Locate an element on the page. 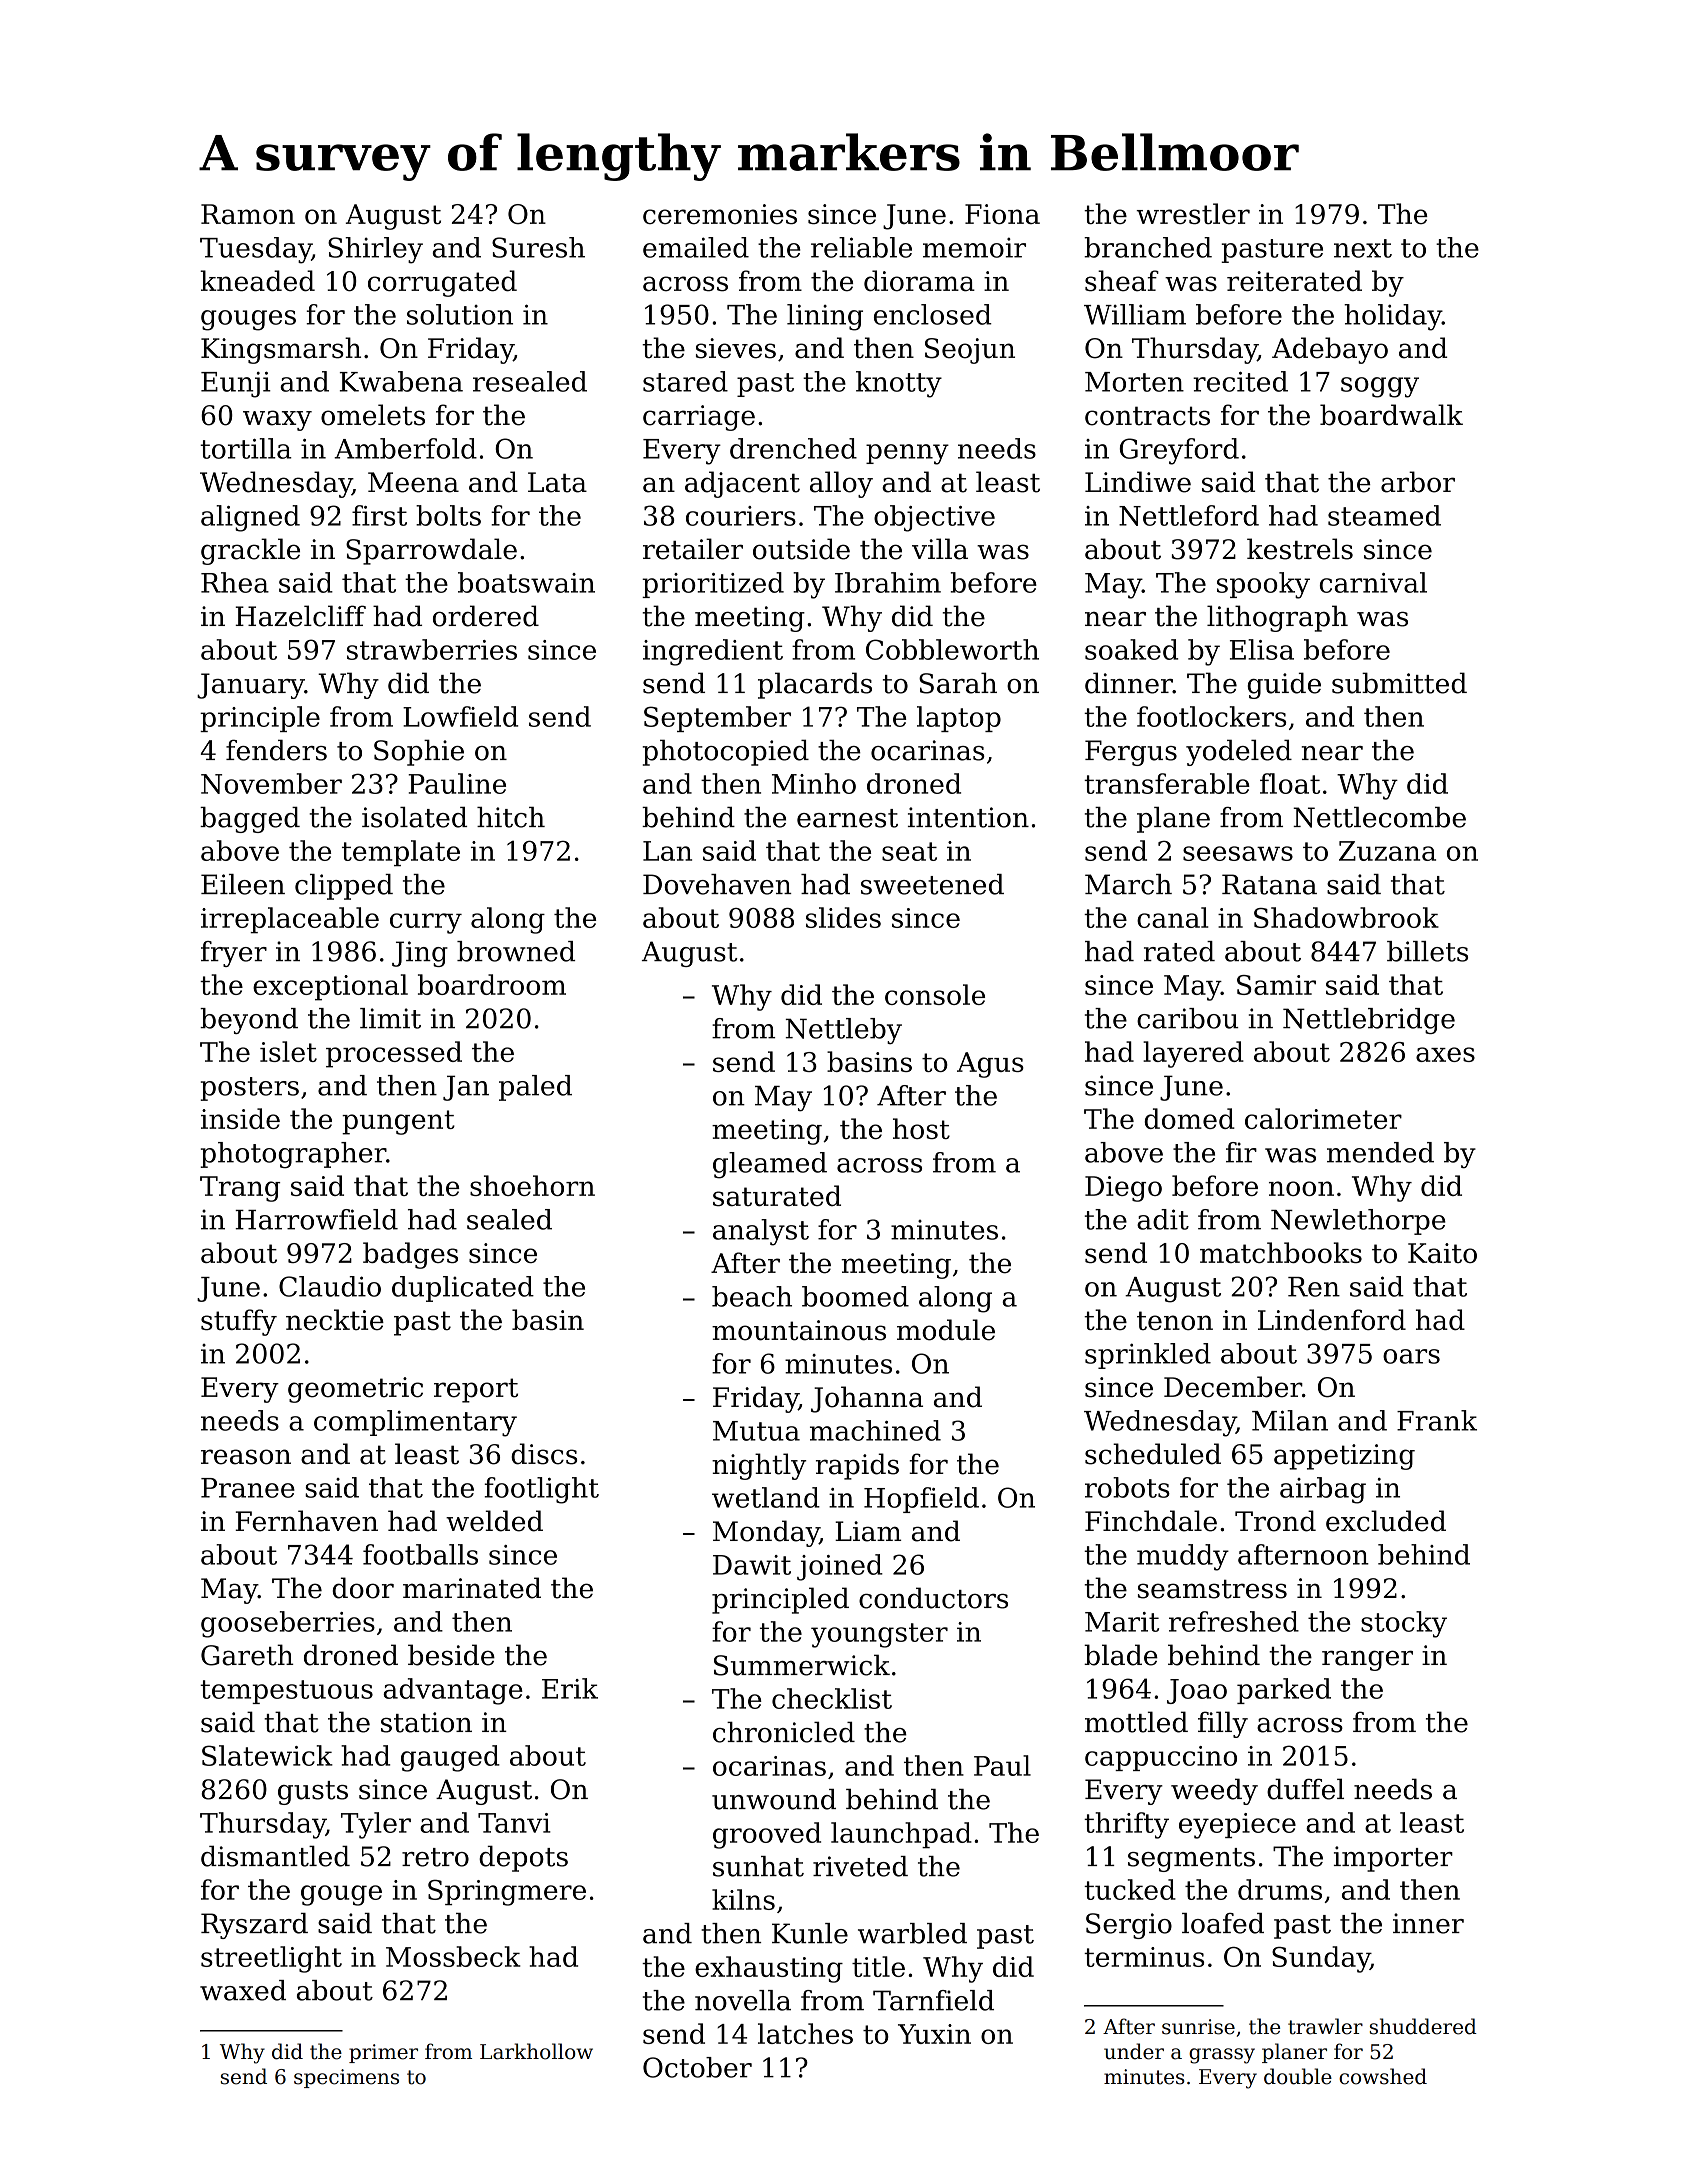 The height and width of the page is (2178, 1683). layered is located at coordinates (1193, 1054).
